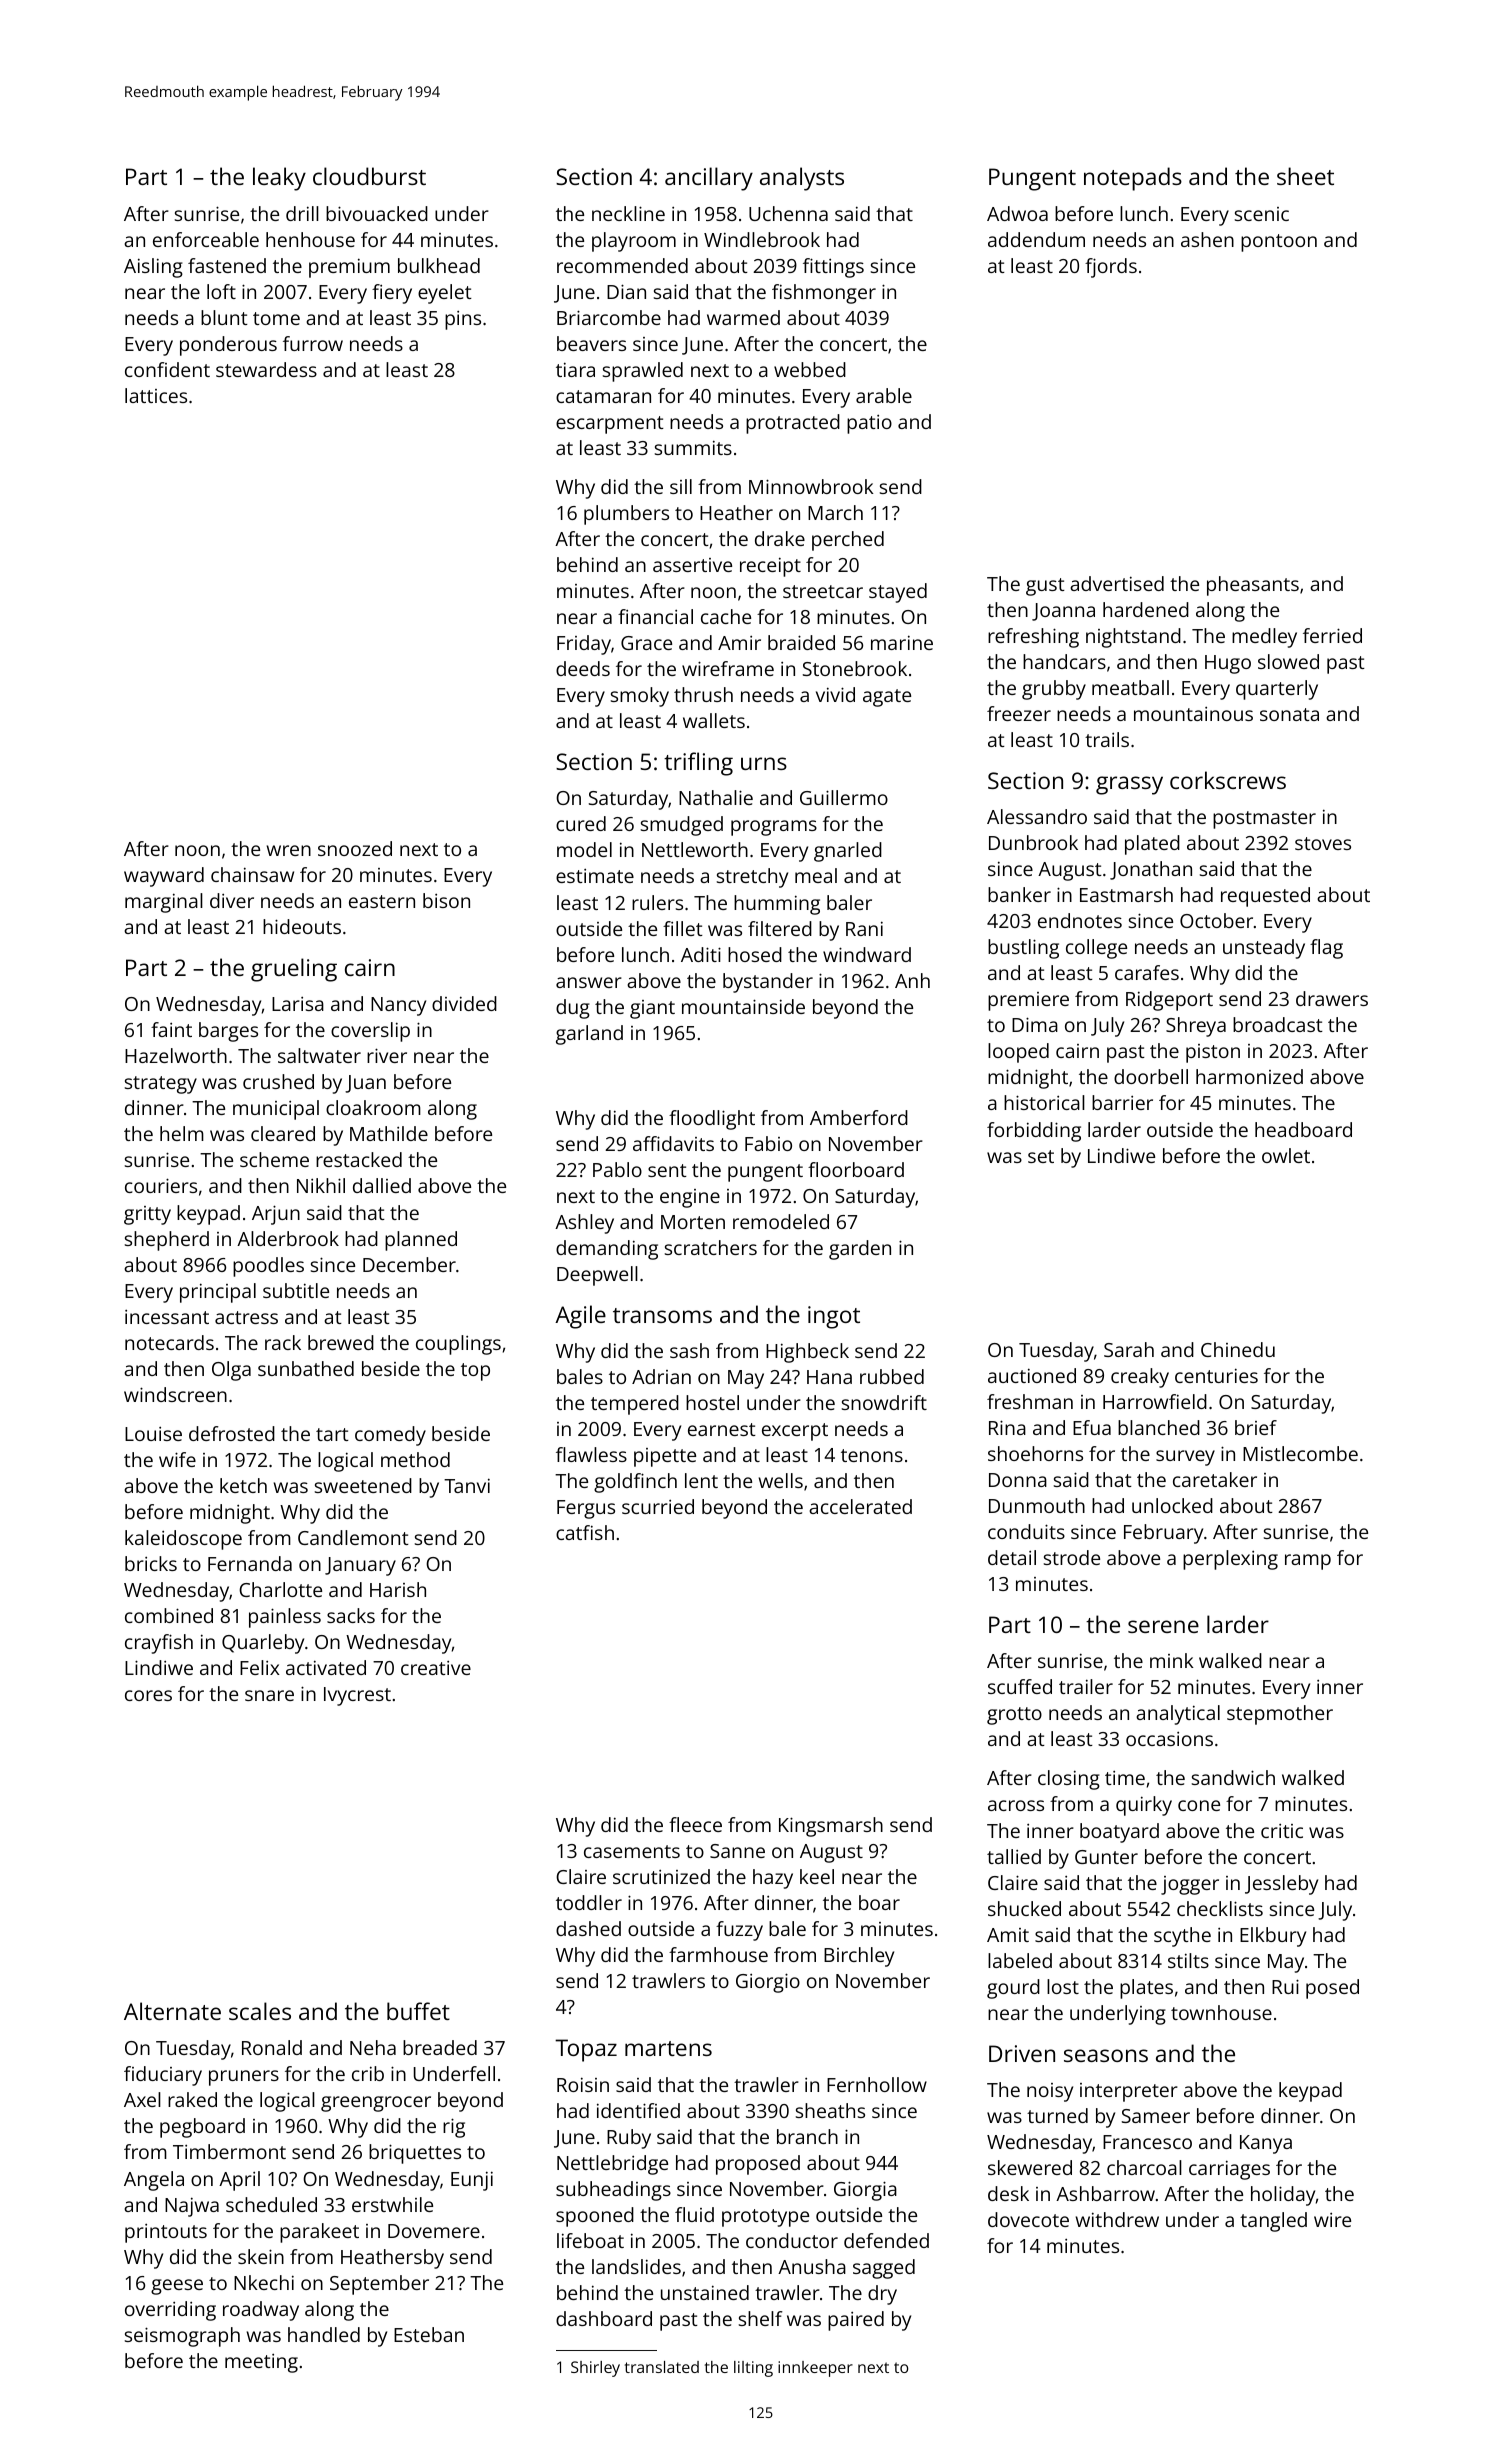 Image resolution: width=1496 pixels, height=2464 pixels. Describe the element at coordinates (324, 2334) in the image. I see `handled` at that location.
